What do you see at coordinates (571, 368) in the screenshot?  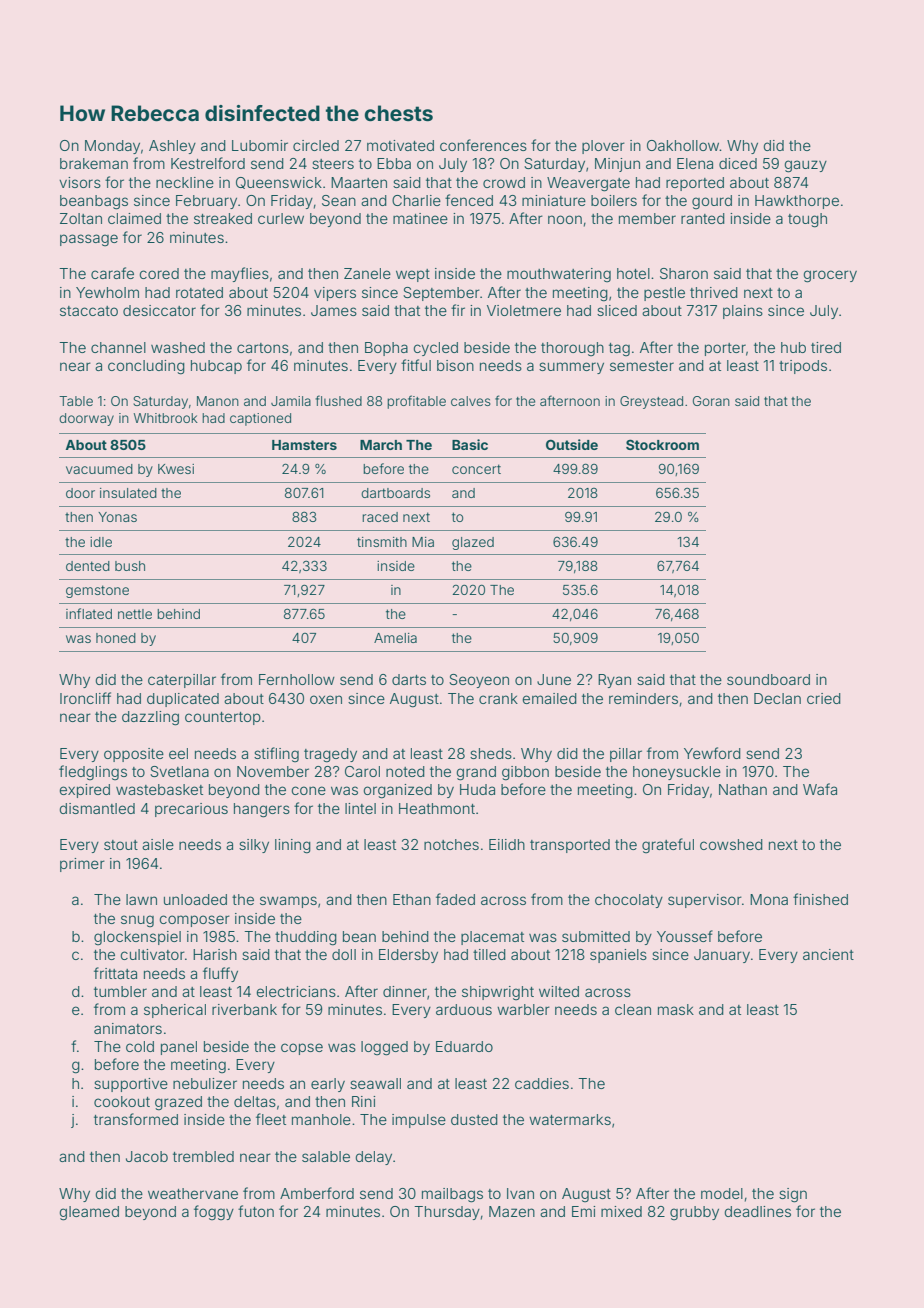 I see `summery` at bounding box center [571, 368].
